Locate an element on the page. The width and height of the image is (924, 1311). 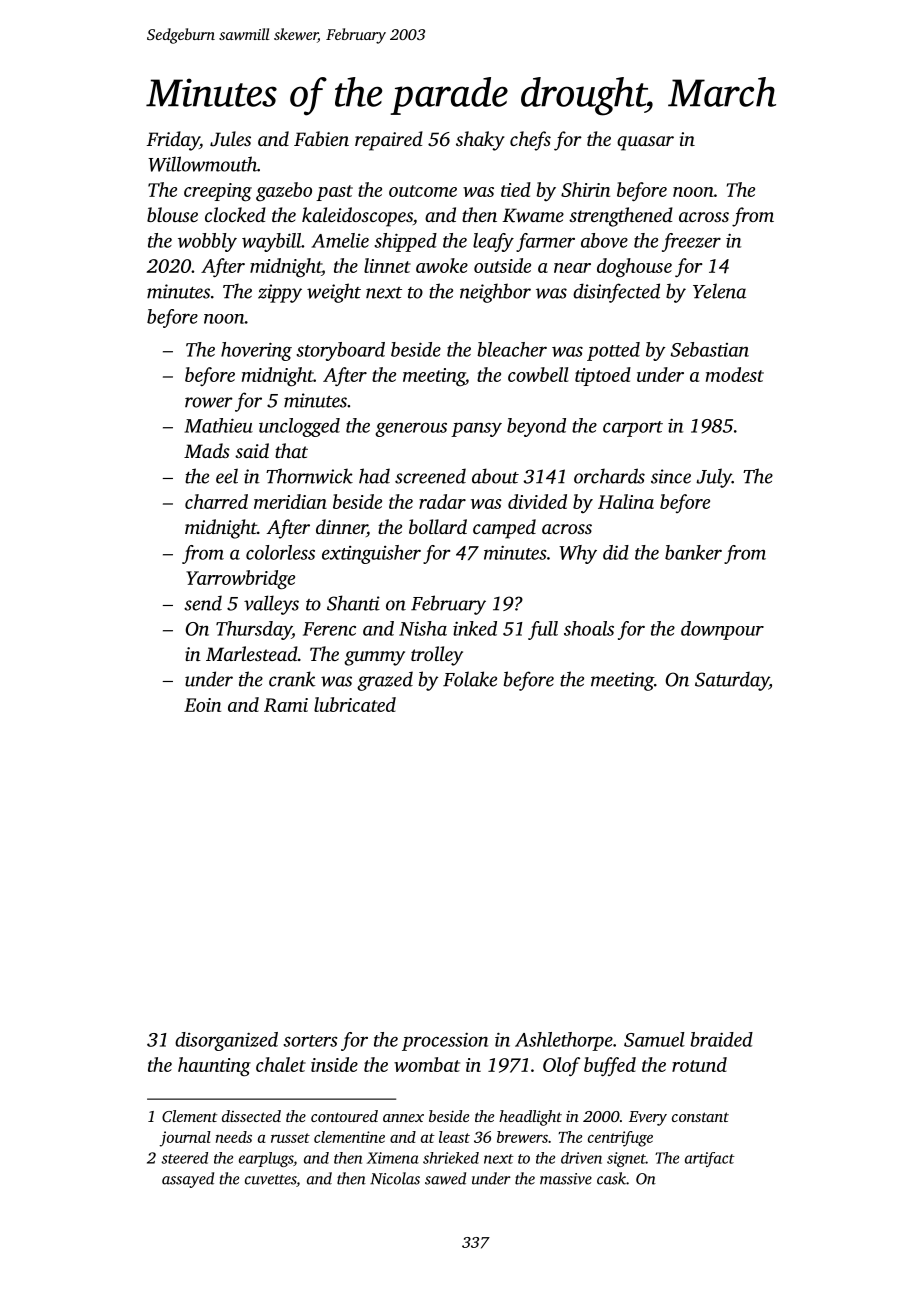
braided is located at coordinates (721, 1039).
